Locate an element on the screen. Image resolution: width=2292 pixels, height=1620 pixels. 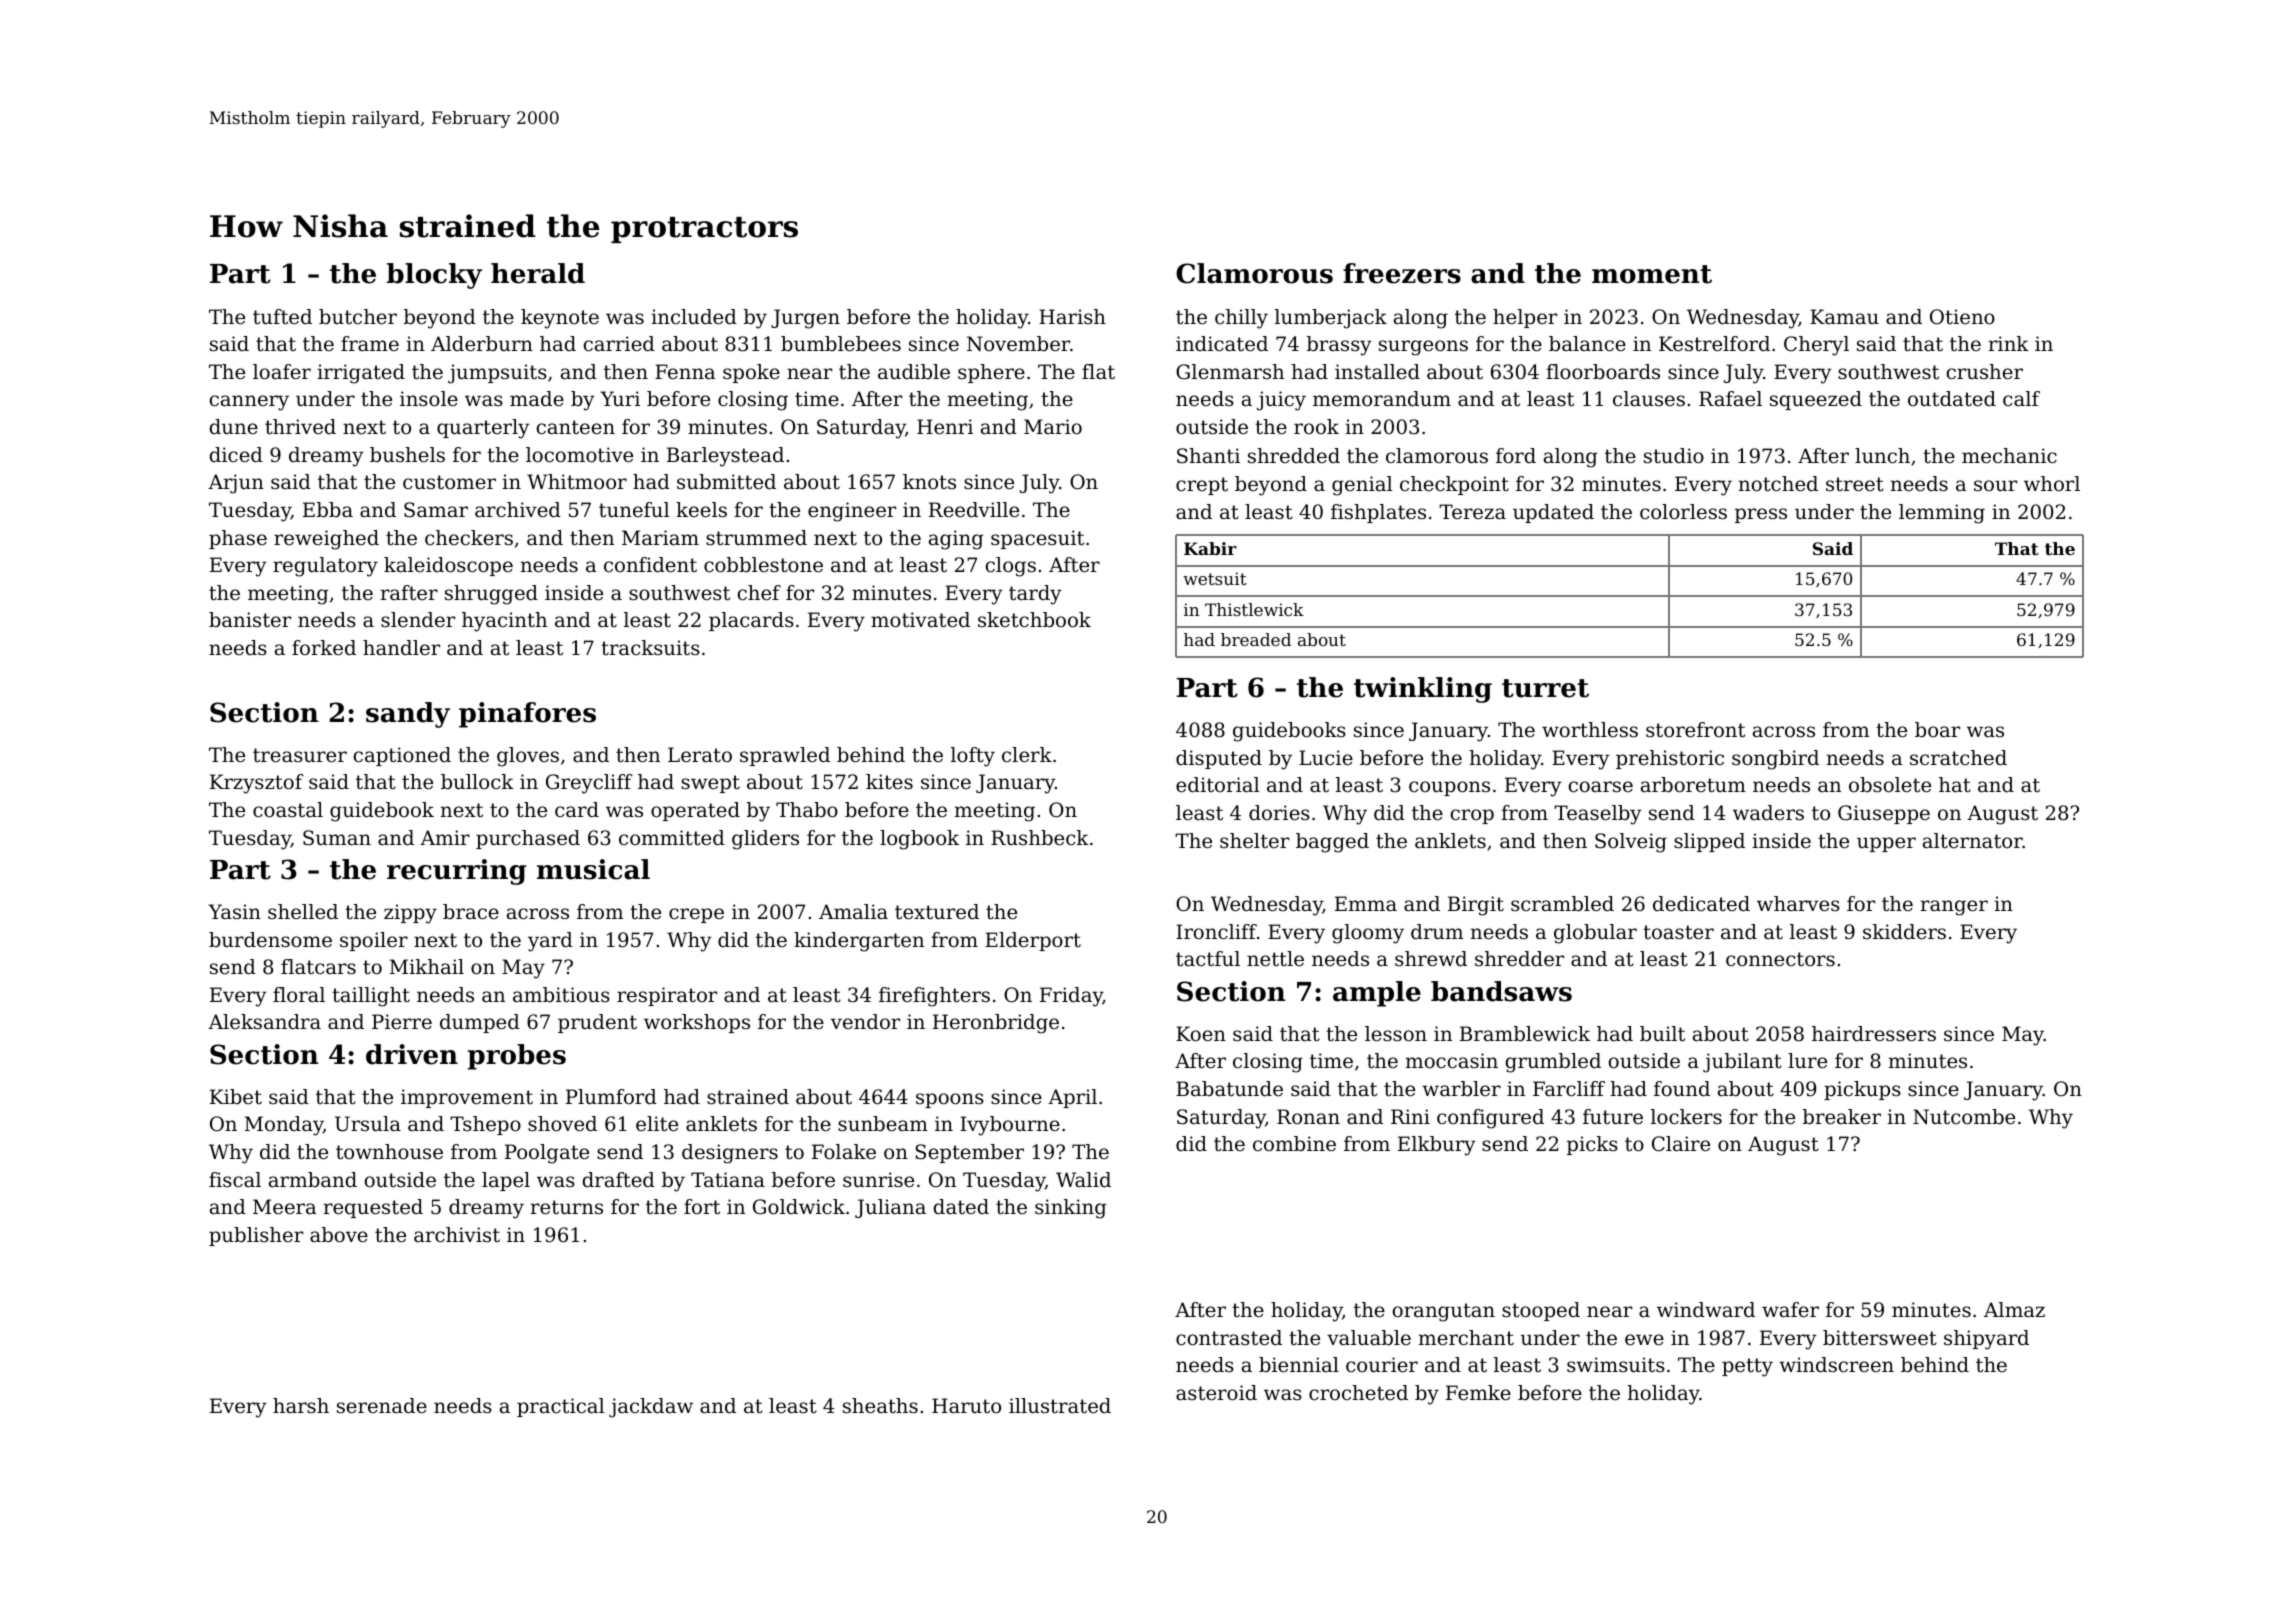
cannery is located at coordinates (249, 403).
